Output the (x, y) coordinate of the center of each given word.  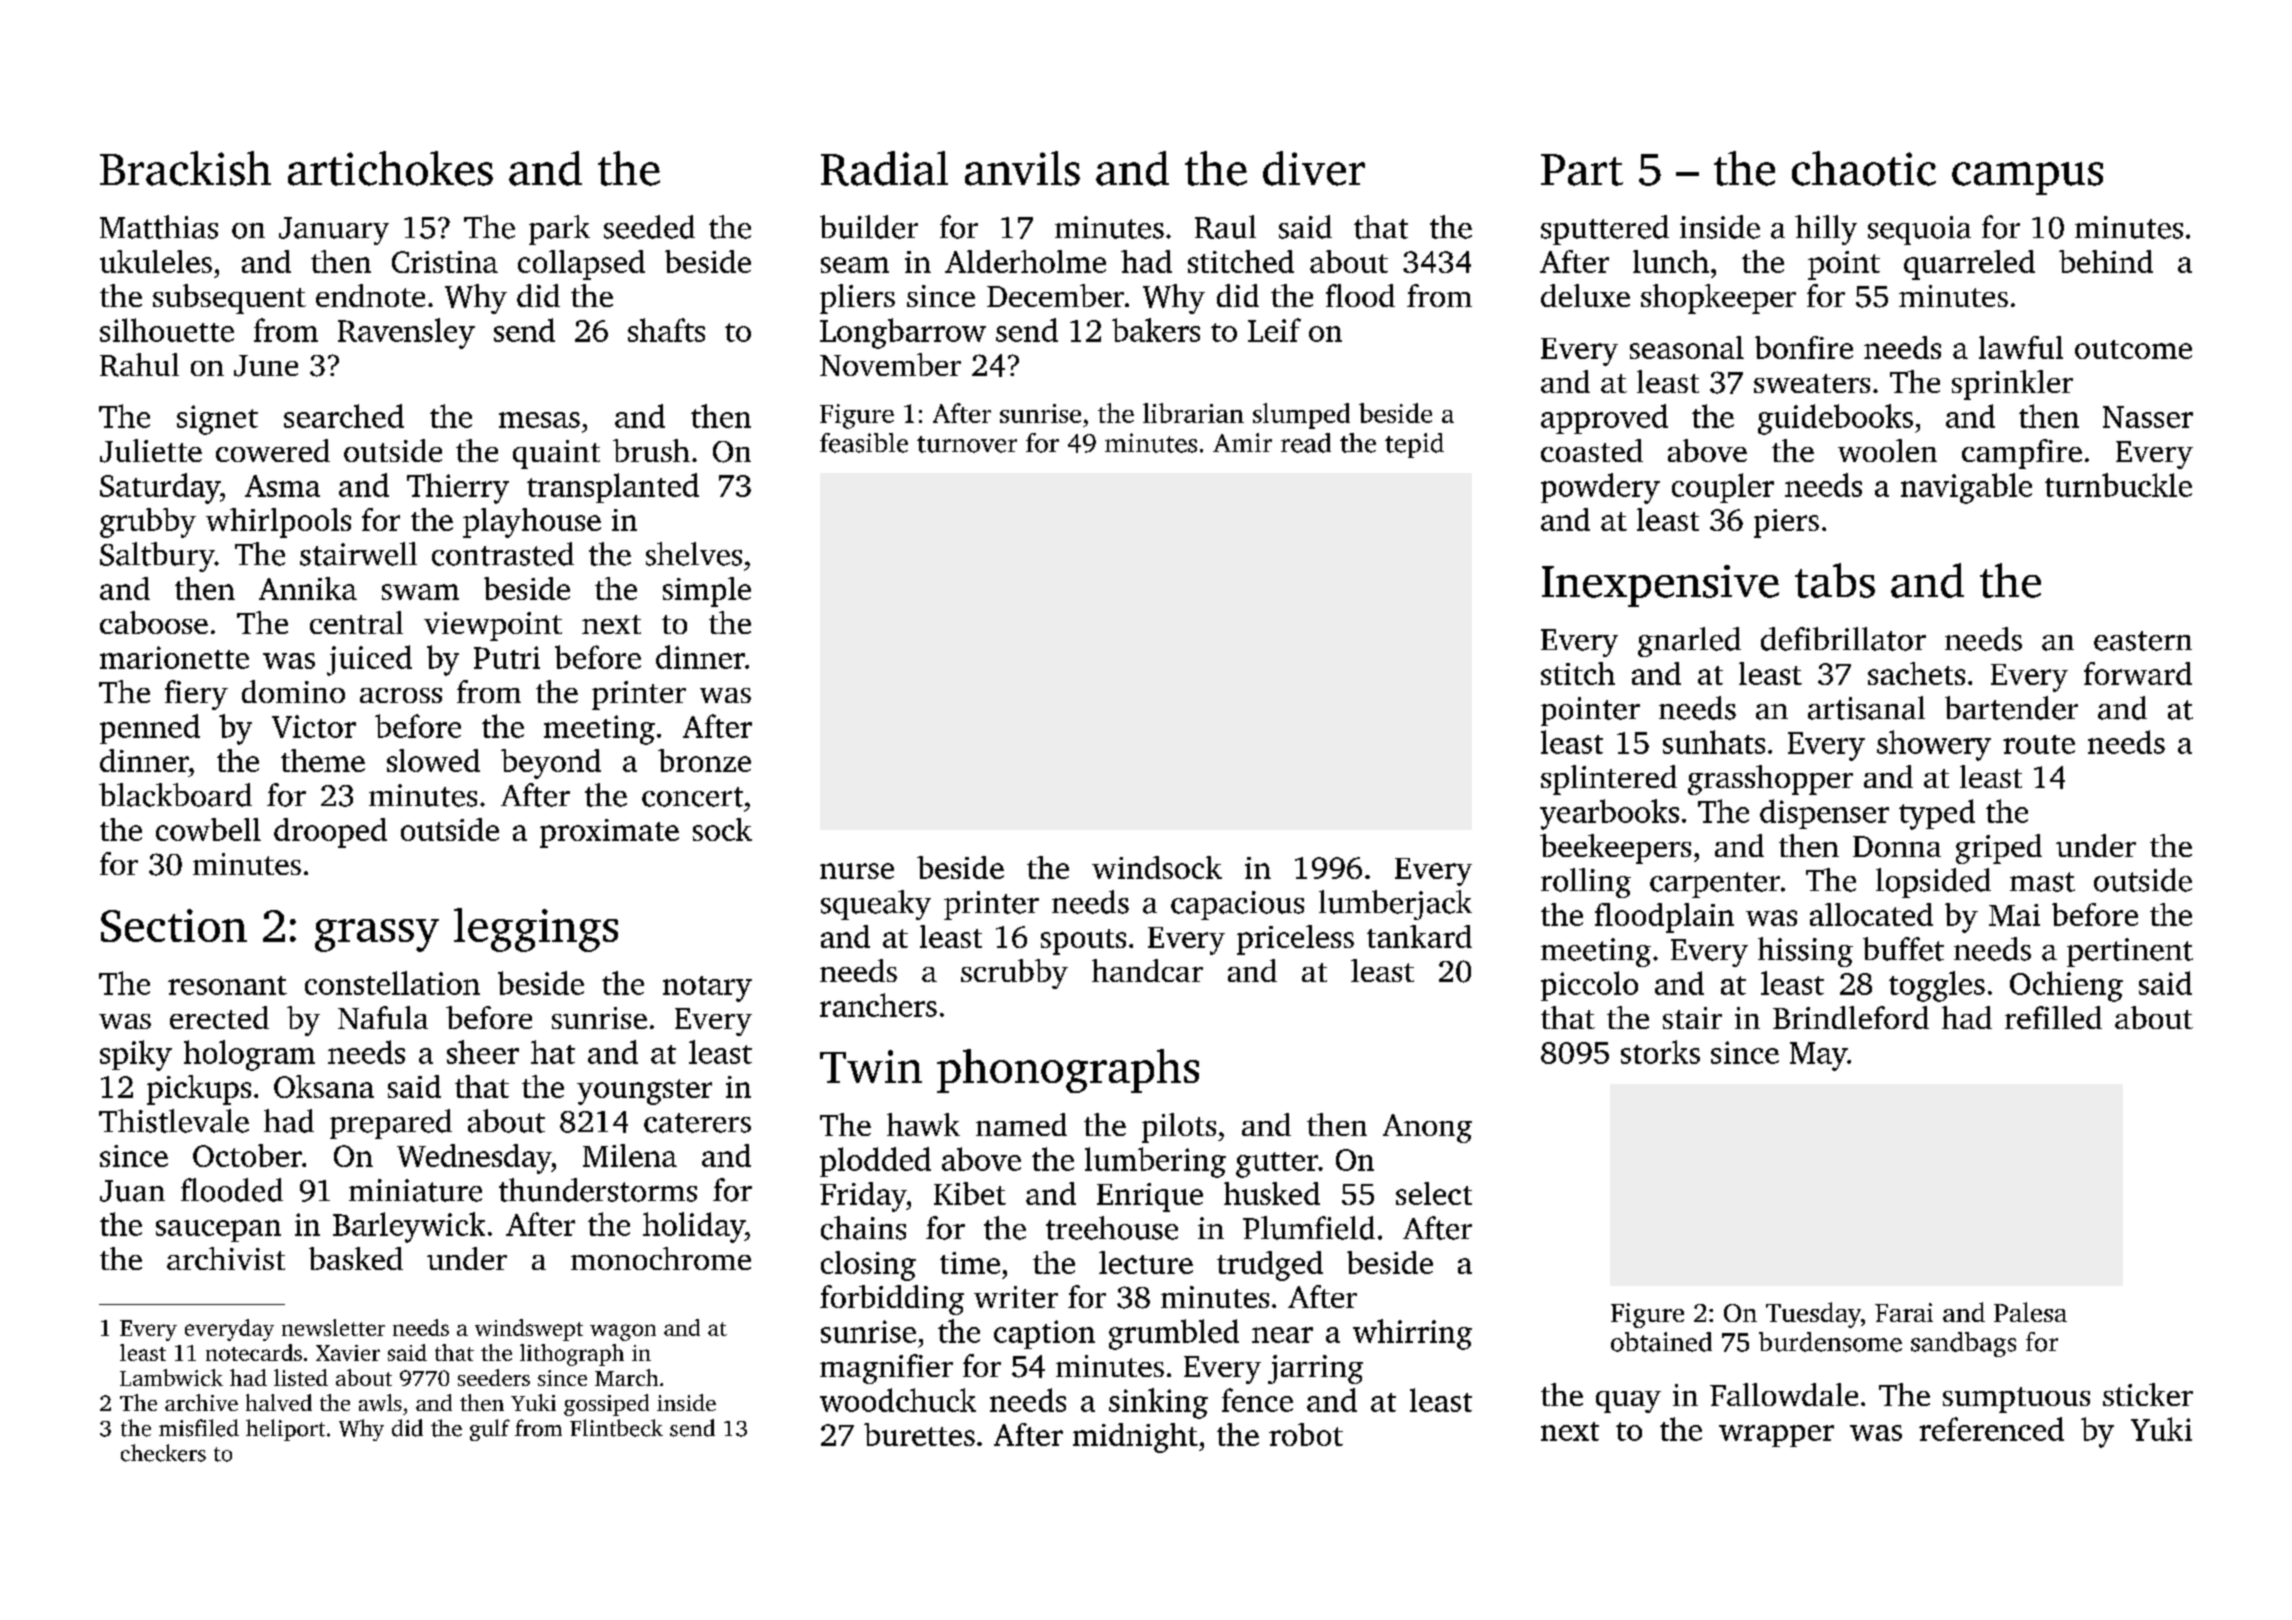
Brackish (185, 168)
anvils (1022, 168)
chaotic (1864, 168)
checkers (163, 1453)
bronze (704, 760)
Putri (507, 657)
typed (1937, 814)
